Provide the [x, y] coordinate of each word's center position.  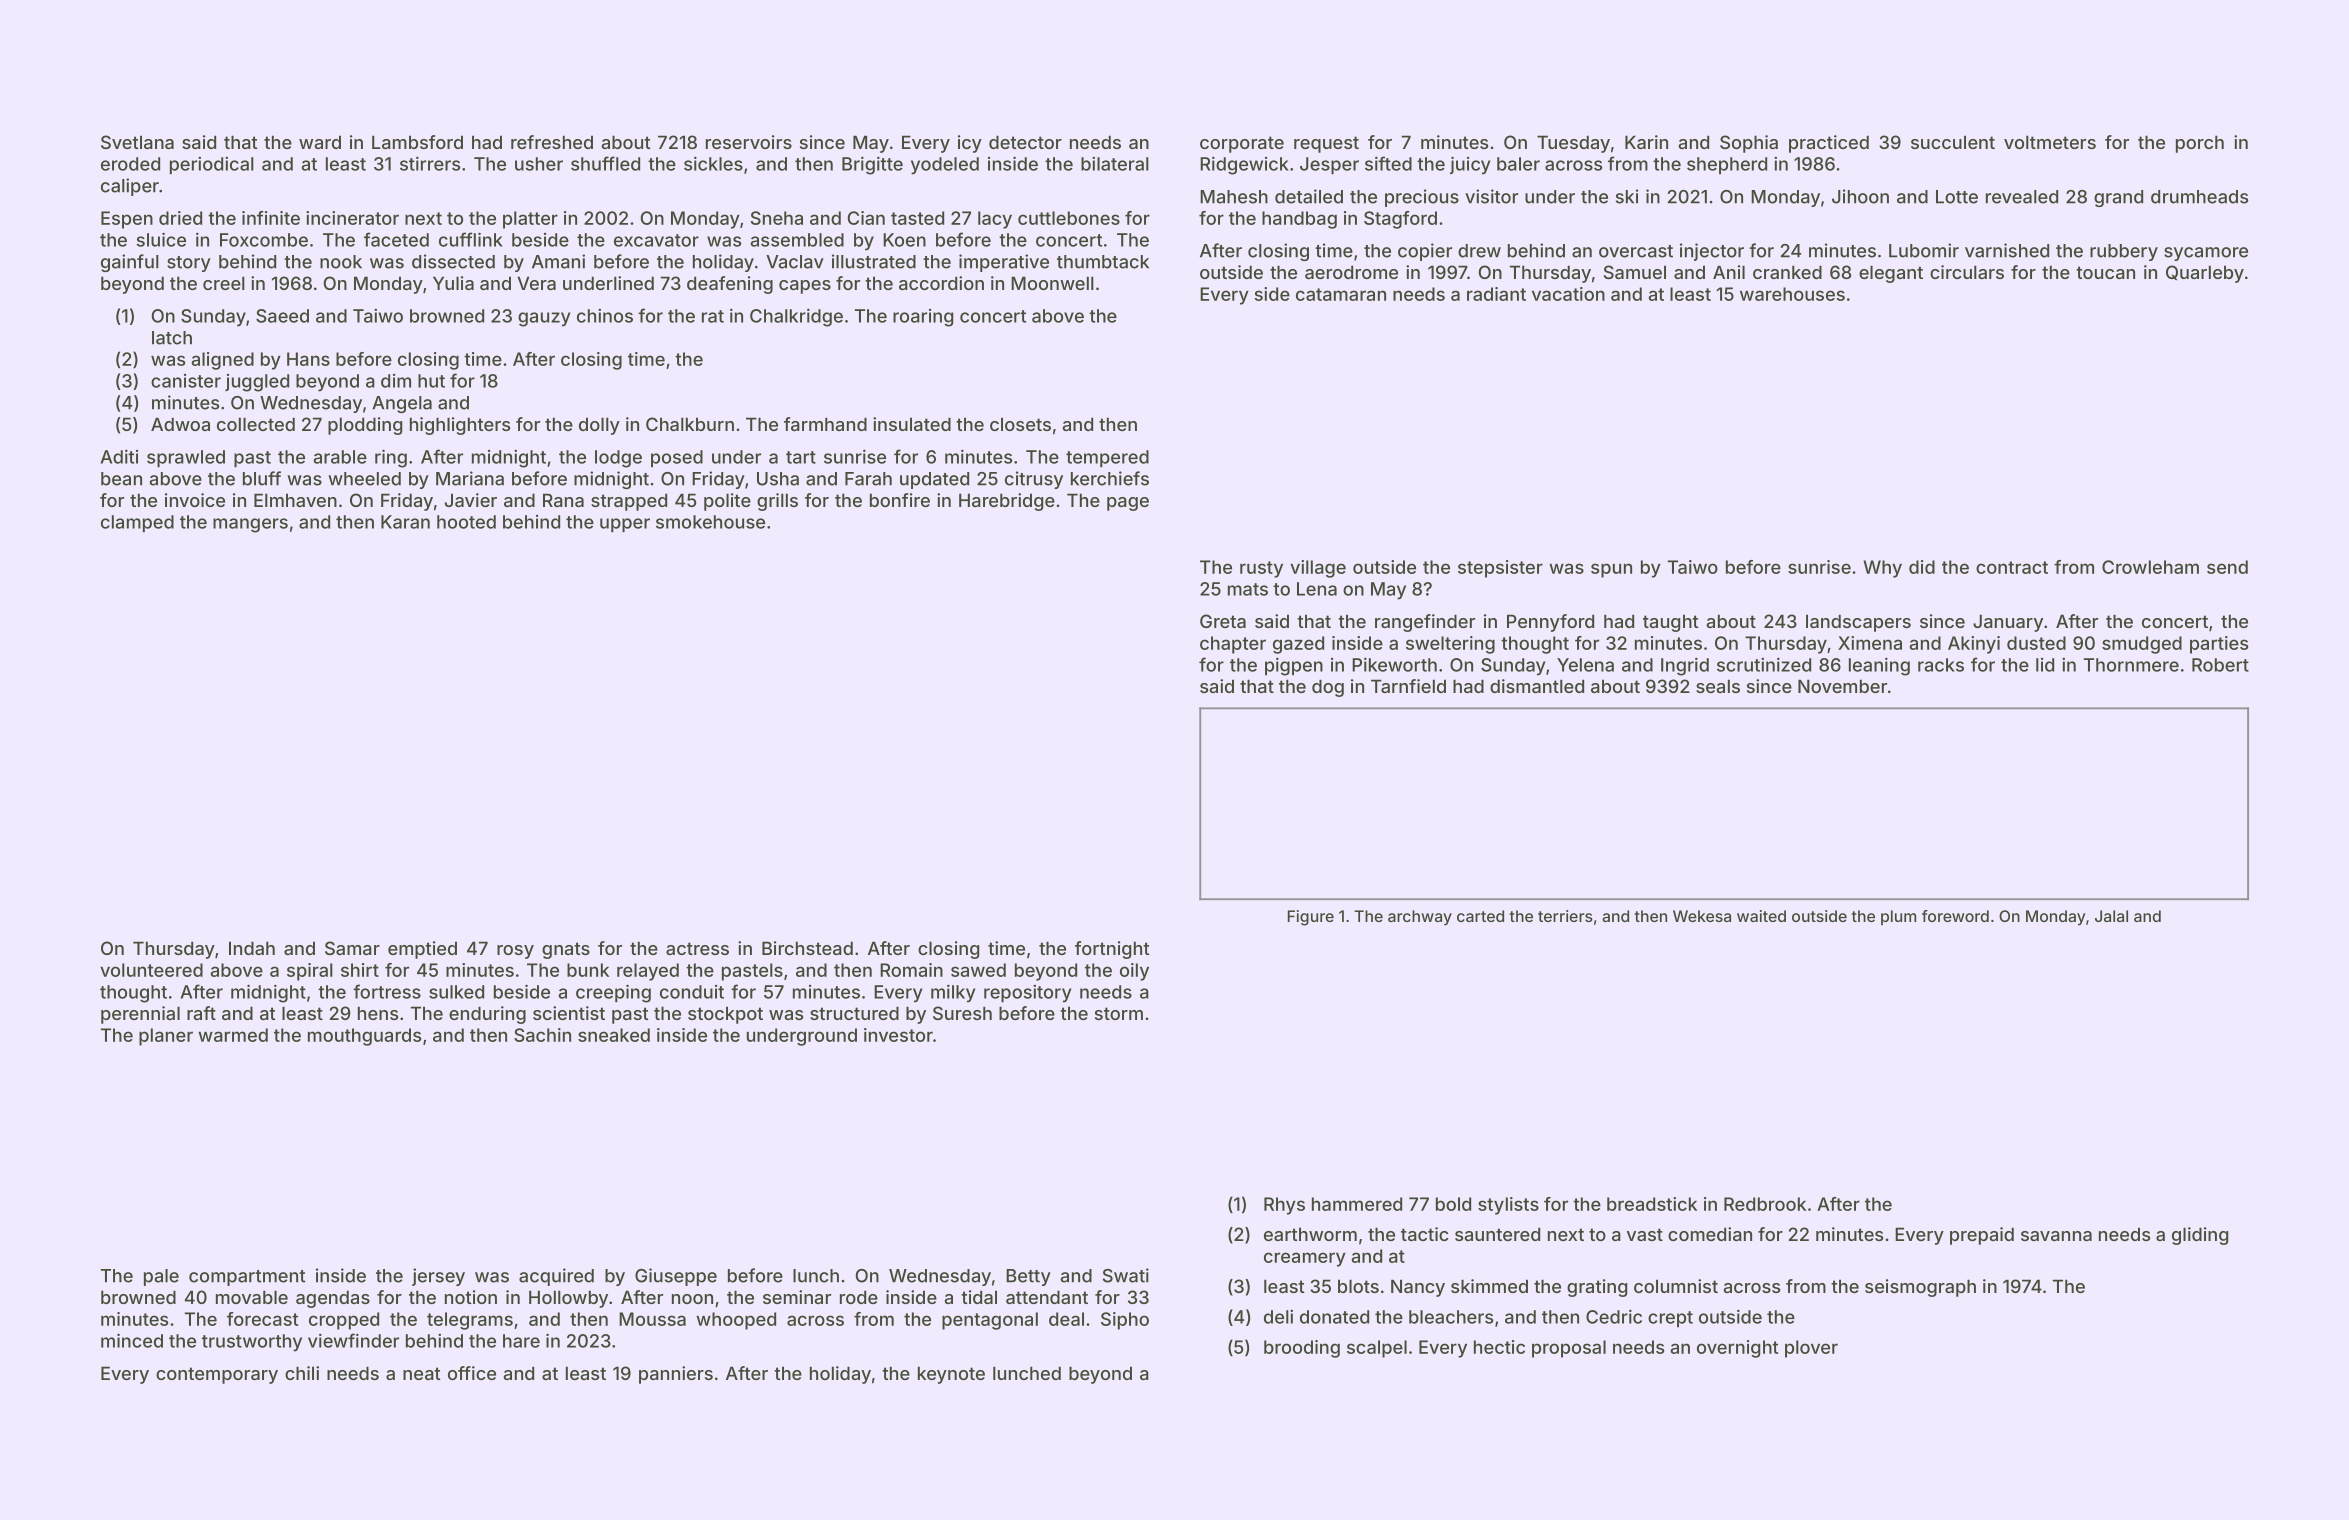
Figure [1311, 918]
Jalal [2111, 916]
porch [2200, 144]
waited [1761, 916]
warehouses [1792, 294]
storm [1119, 1013]
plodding [365, 426]
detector [1025, 142]
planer [166, 1037]
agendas [333, 1299]
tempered [1107, 458]
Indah [252, 948]
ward [320, 142]
